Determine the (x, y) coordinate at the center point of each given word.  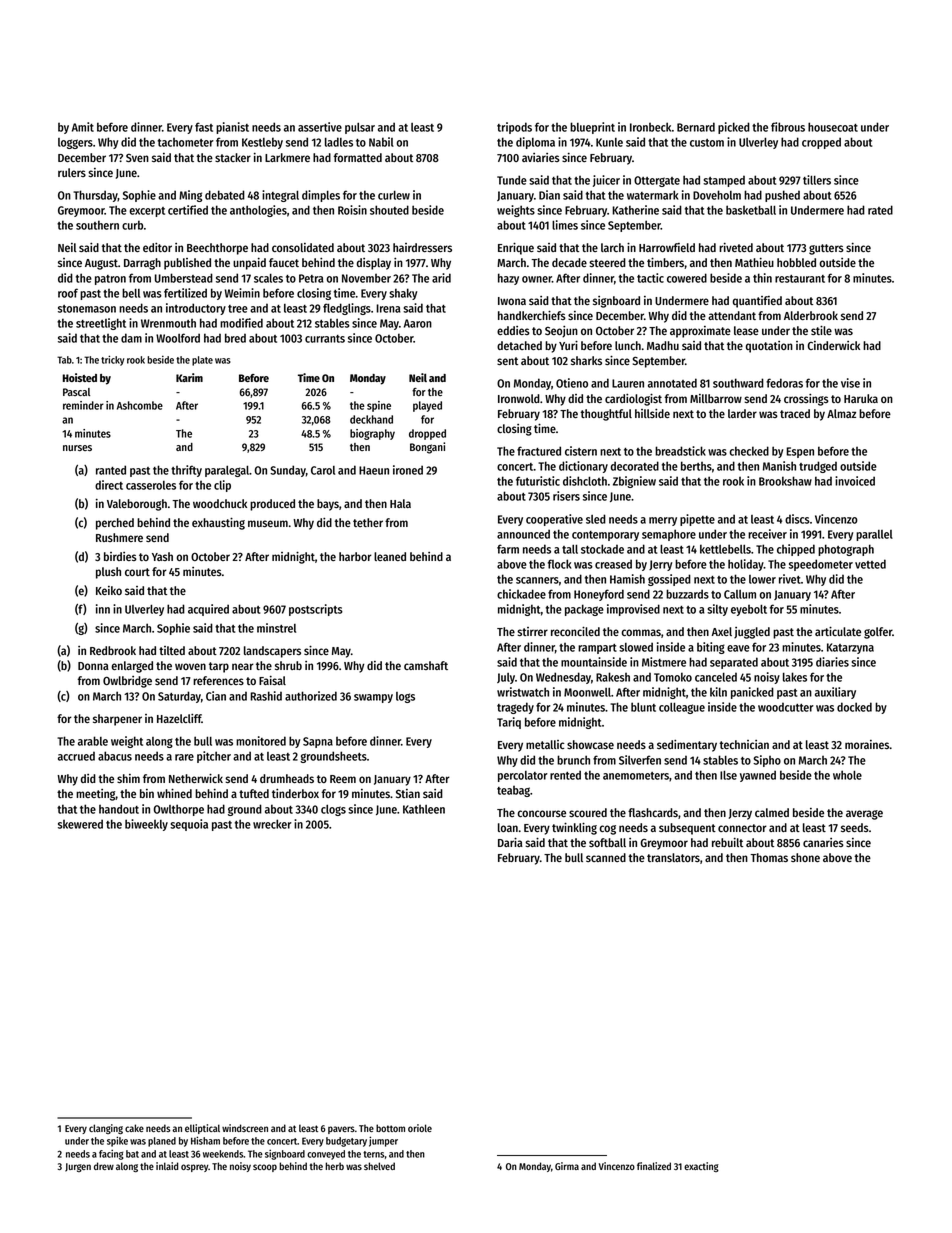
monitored (261, 741)
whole (847, 775)
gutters (826, 249)
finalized (654, 1166)
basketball (751, 210)
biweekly (146, 825)
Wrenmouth (168, 323)
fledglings (347, 309)
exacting (701, 1167)
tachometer (186, 142)
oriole (420, 1128)
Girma (567, 1166)
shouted (389, 210)
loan (508, 827)
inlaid (167, 1166)
